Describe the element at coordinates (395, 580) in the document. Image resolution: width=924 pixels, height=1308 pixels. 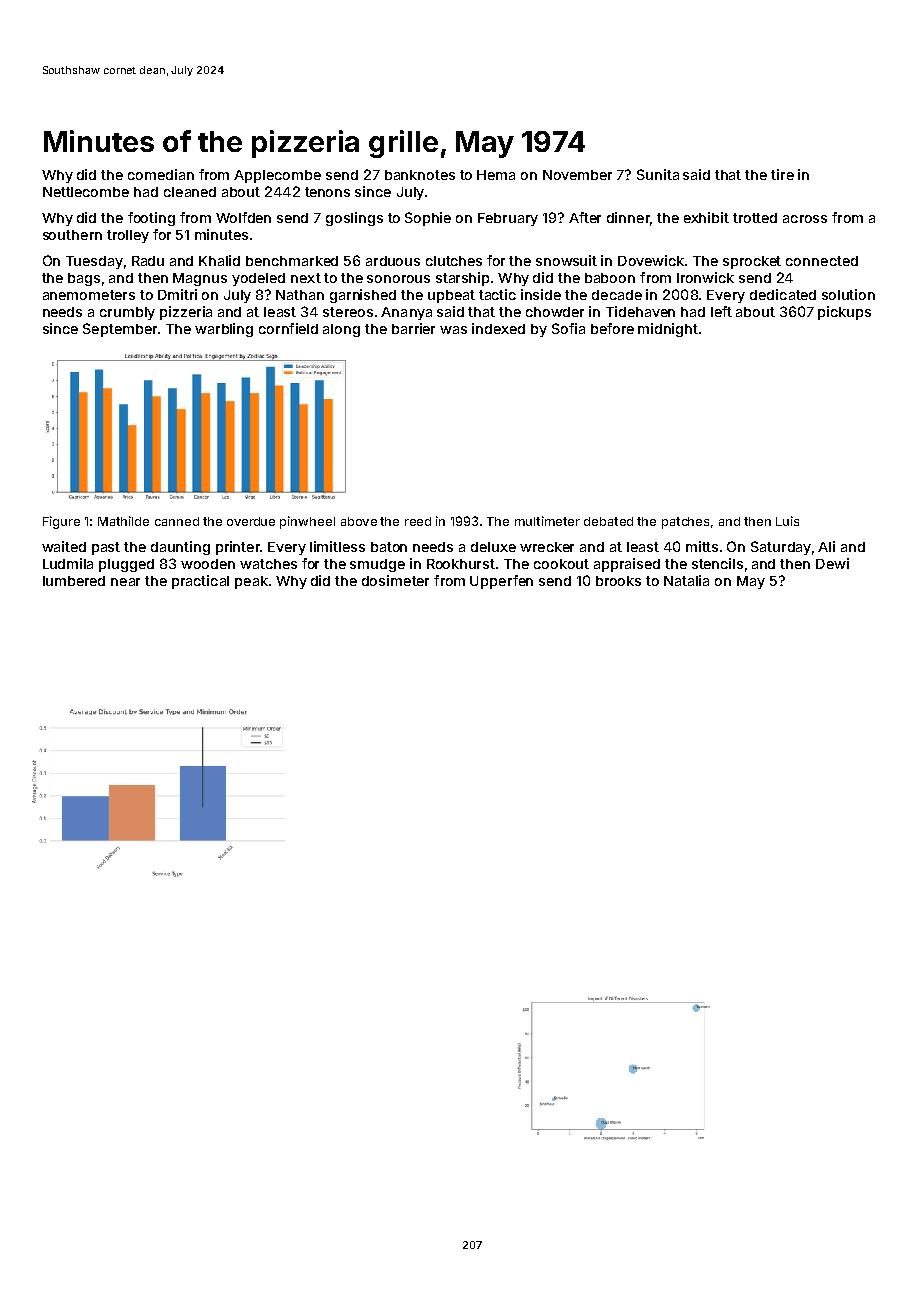
I see `dosimeter` at that location.
